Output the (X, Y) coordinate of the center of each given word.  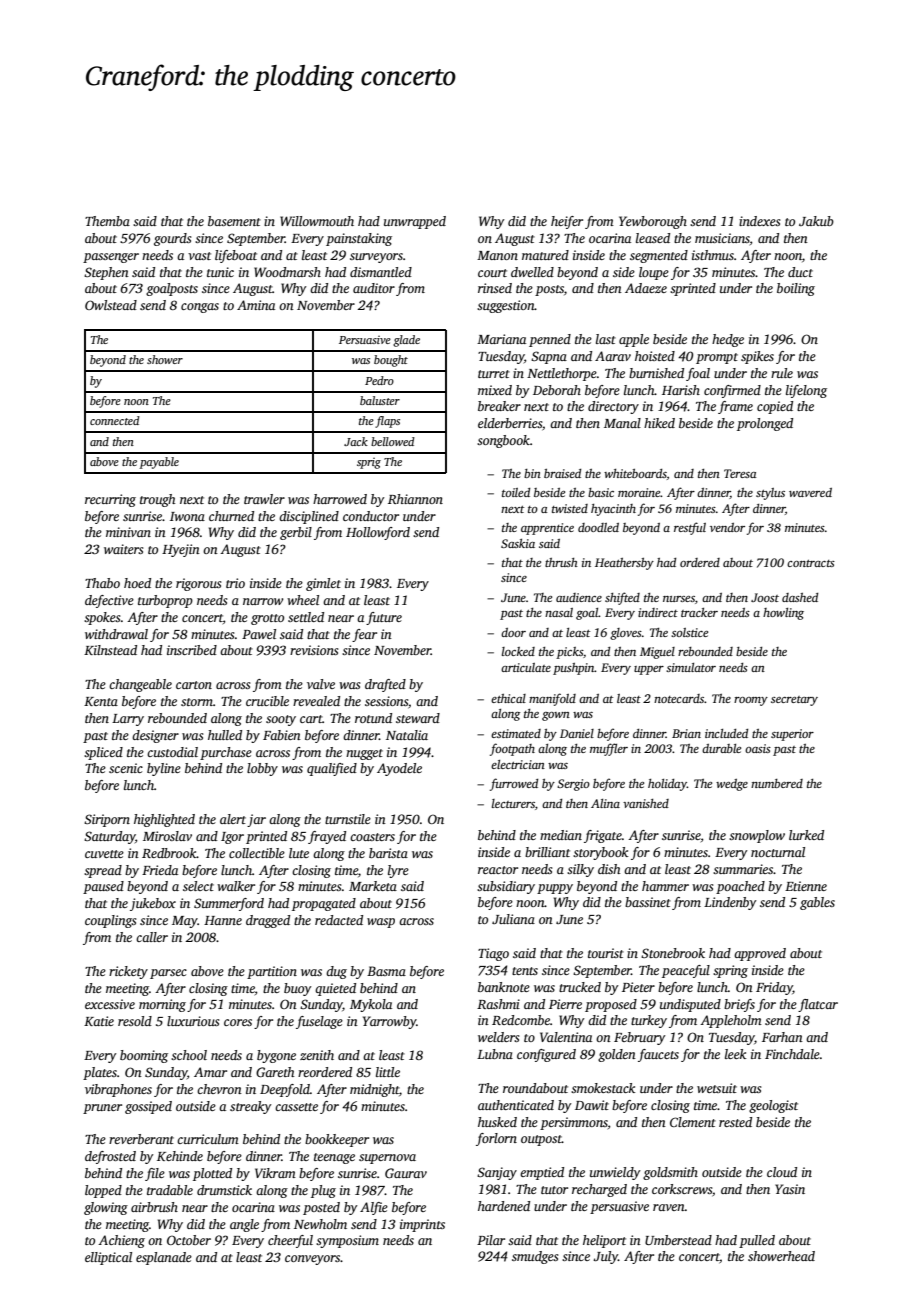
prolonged (765, 424)
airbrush (154, 1207)
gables (817, 903)
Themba (107, 221)
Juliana (513, 919)
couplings (110, 921)
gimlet (323, 584)
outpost (541, 1140)
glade (406, 341)
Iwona (187, 516)
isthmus (713, 255)
